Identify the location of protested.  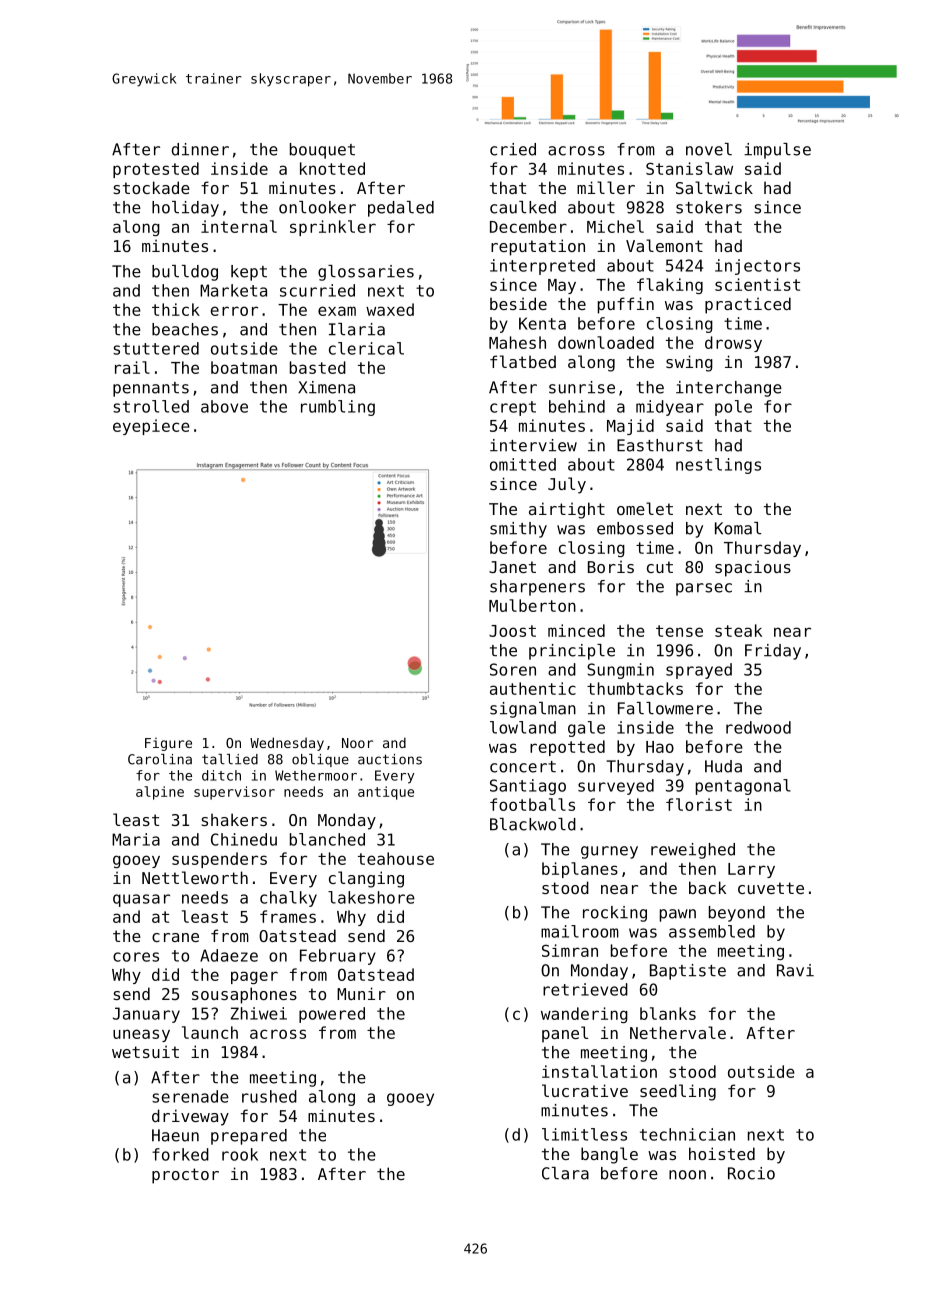
(156, 170).
